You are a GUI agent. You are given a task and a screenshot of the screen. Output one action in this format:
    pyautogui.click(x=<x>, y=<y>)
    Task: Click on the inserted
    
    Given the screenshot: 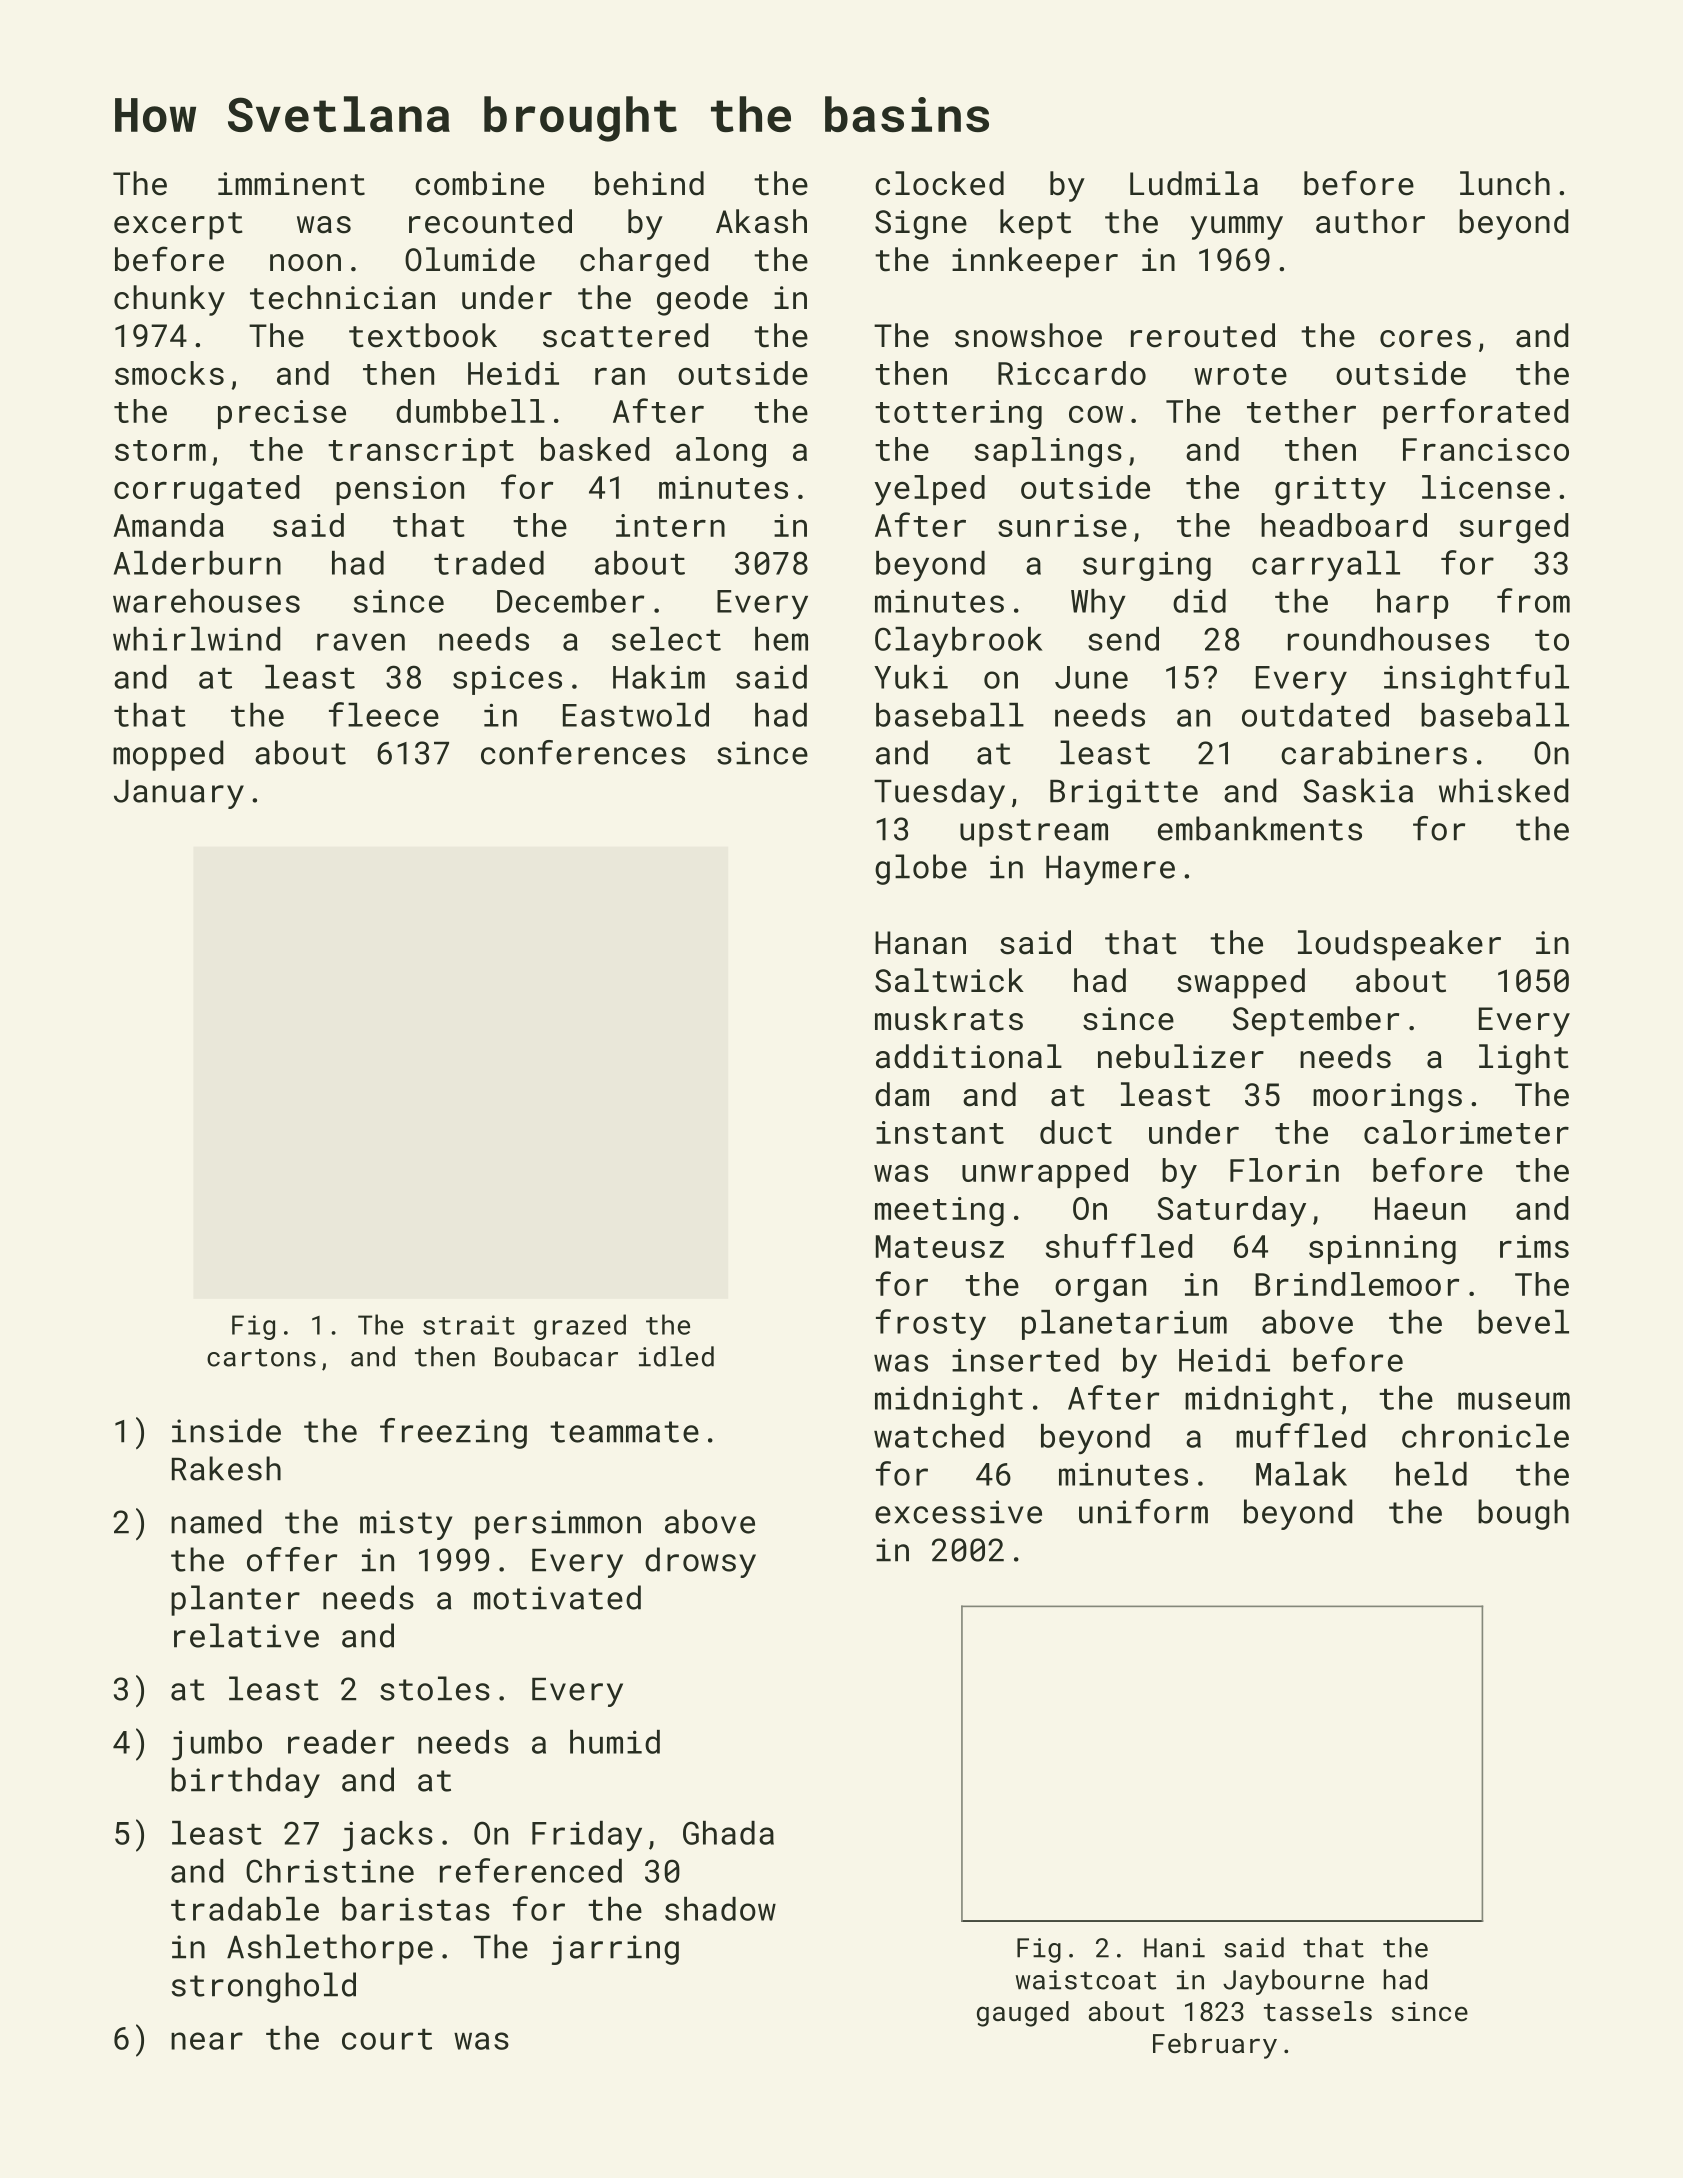 What is the action you would take?
    pyautogui.click(x=1025, y=1360)
